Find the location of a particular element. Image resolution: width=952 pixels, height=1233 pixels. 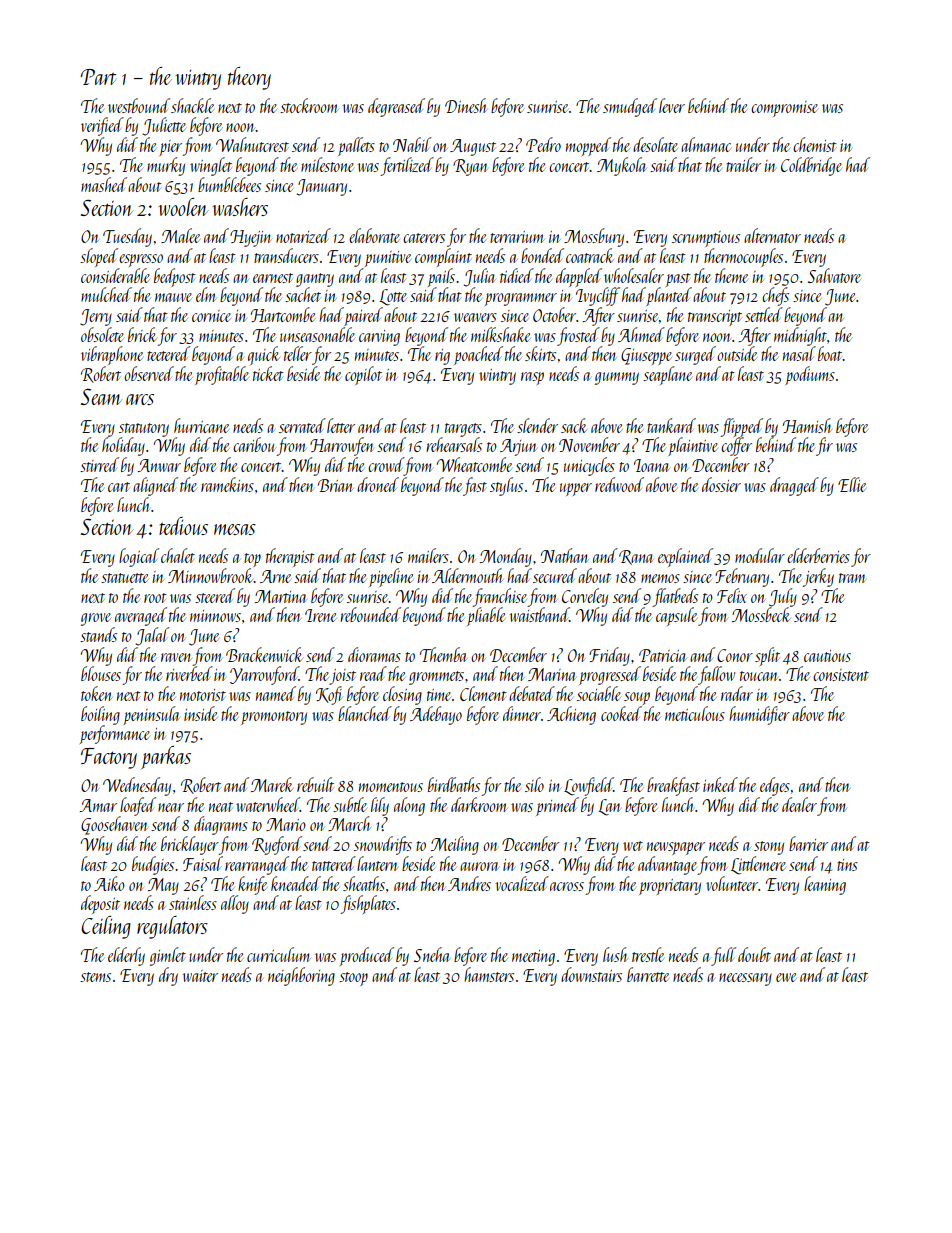

stony is located at coordinates (769, 848).
